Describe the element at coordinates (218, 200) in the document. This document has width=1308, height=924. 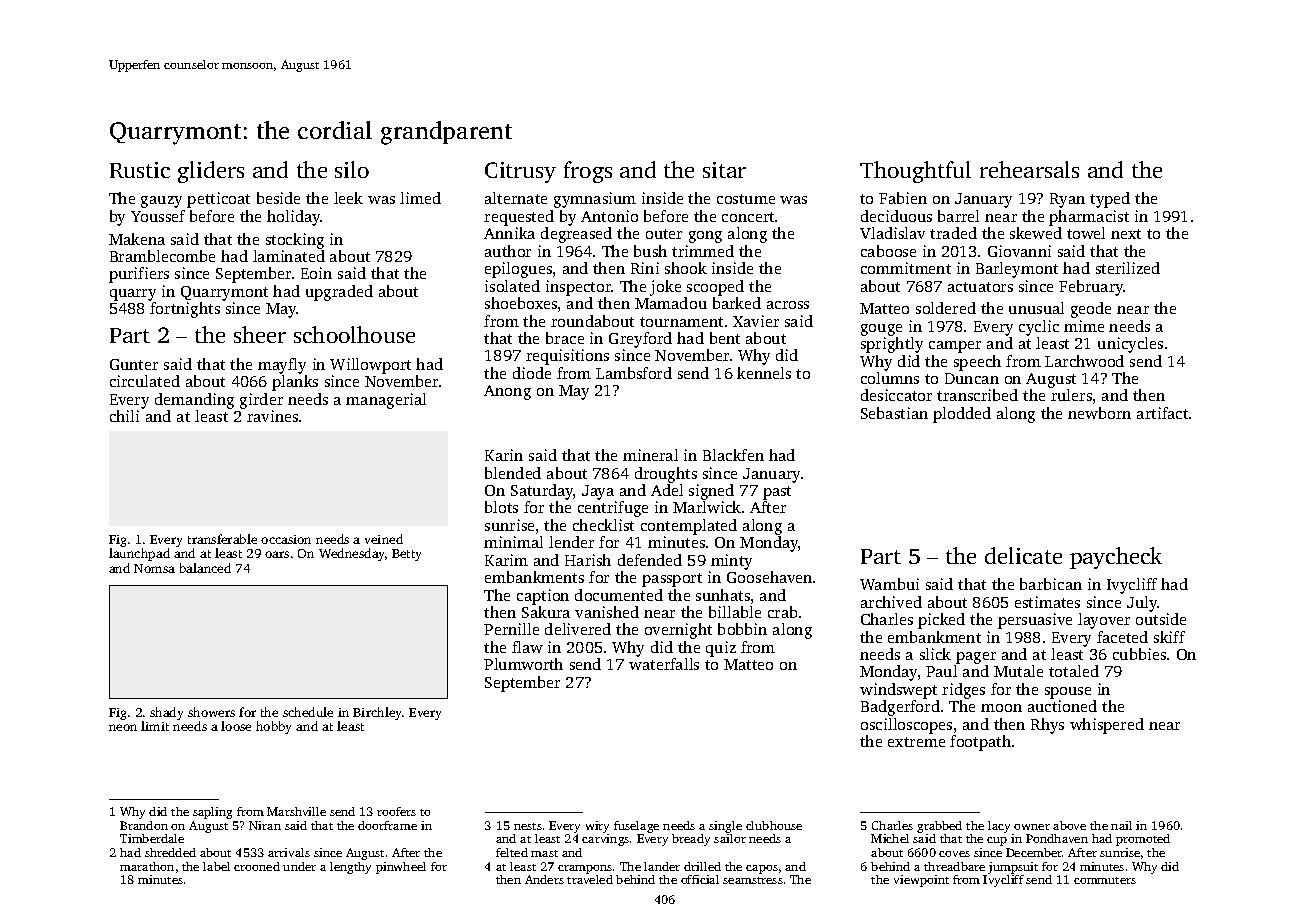
I see `petticoat` at that location.
